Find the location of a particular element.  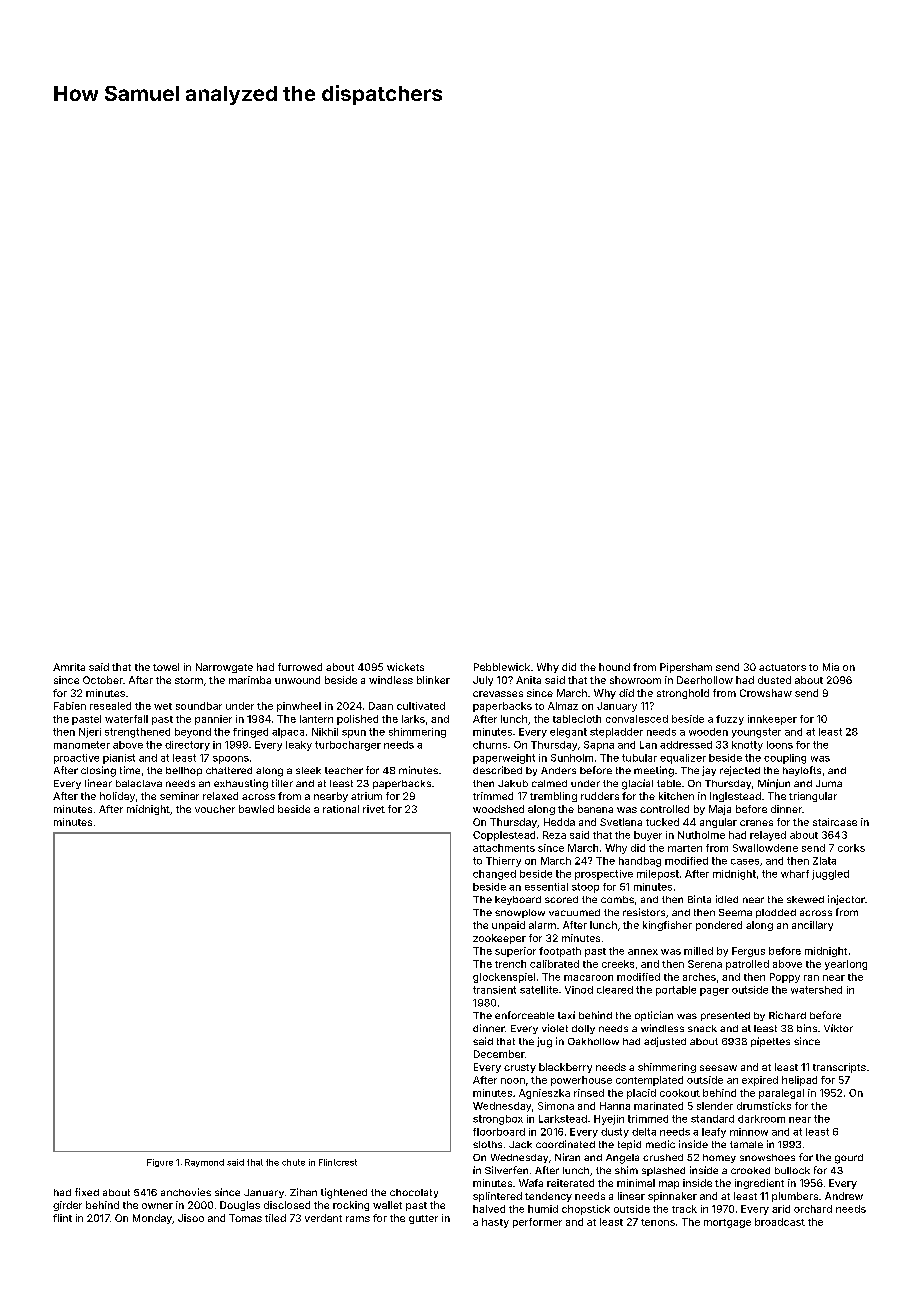

Daan is located at coordinates (381, 706).
